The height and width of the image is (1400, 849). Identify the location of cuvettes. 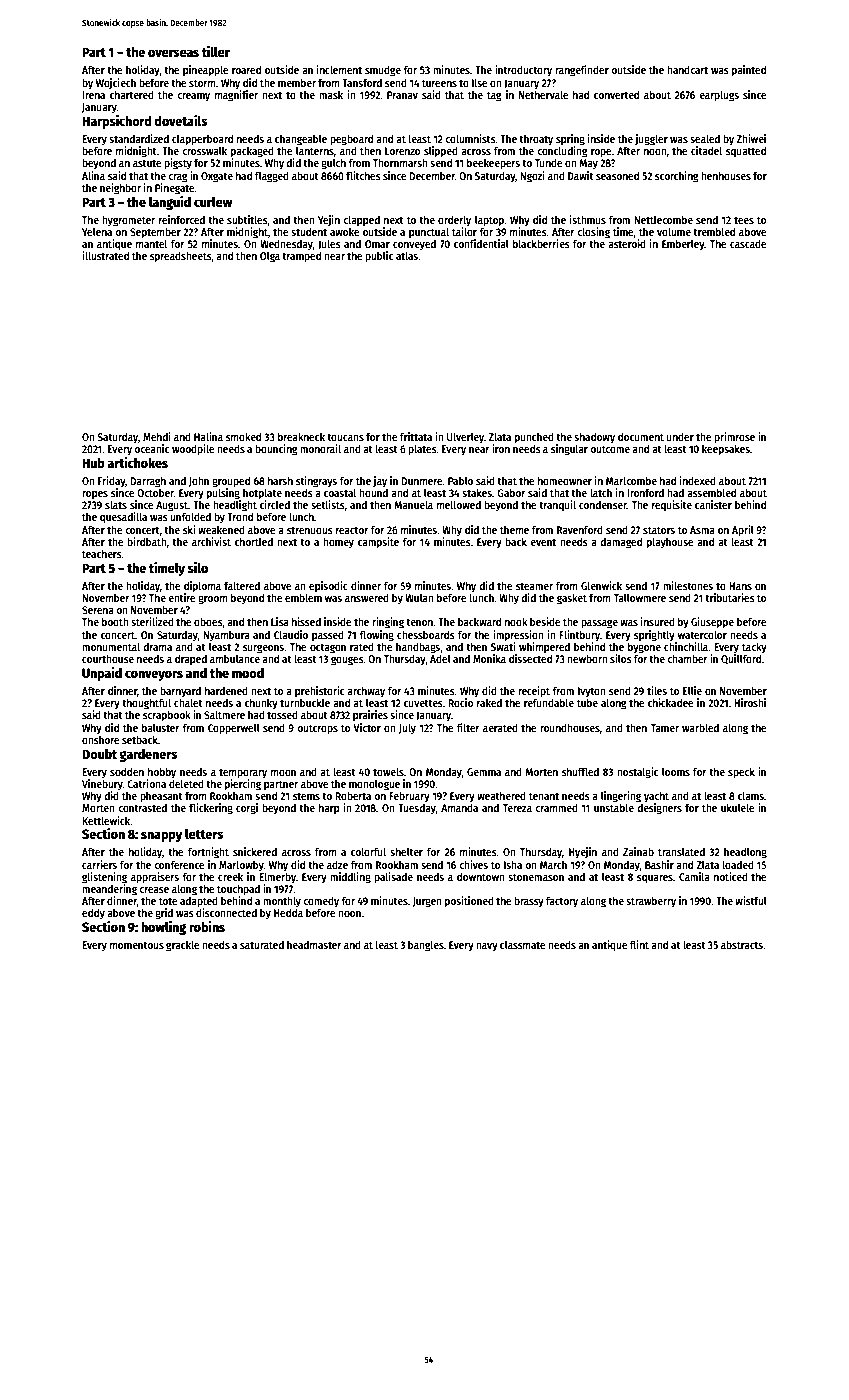
(423, 703).
